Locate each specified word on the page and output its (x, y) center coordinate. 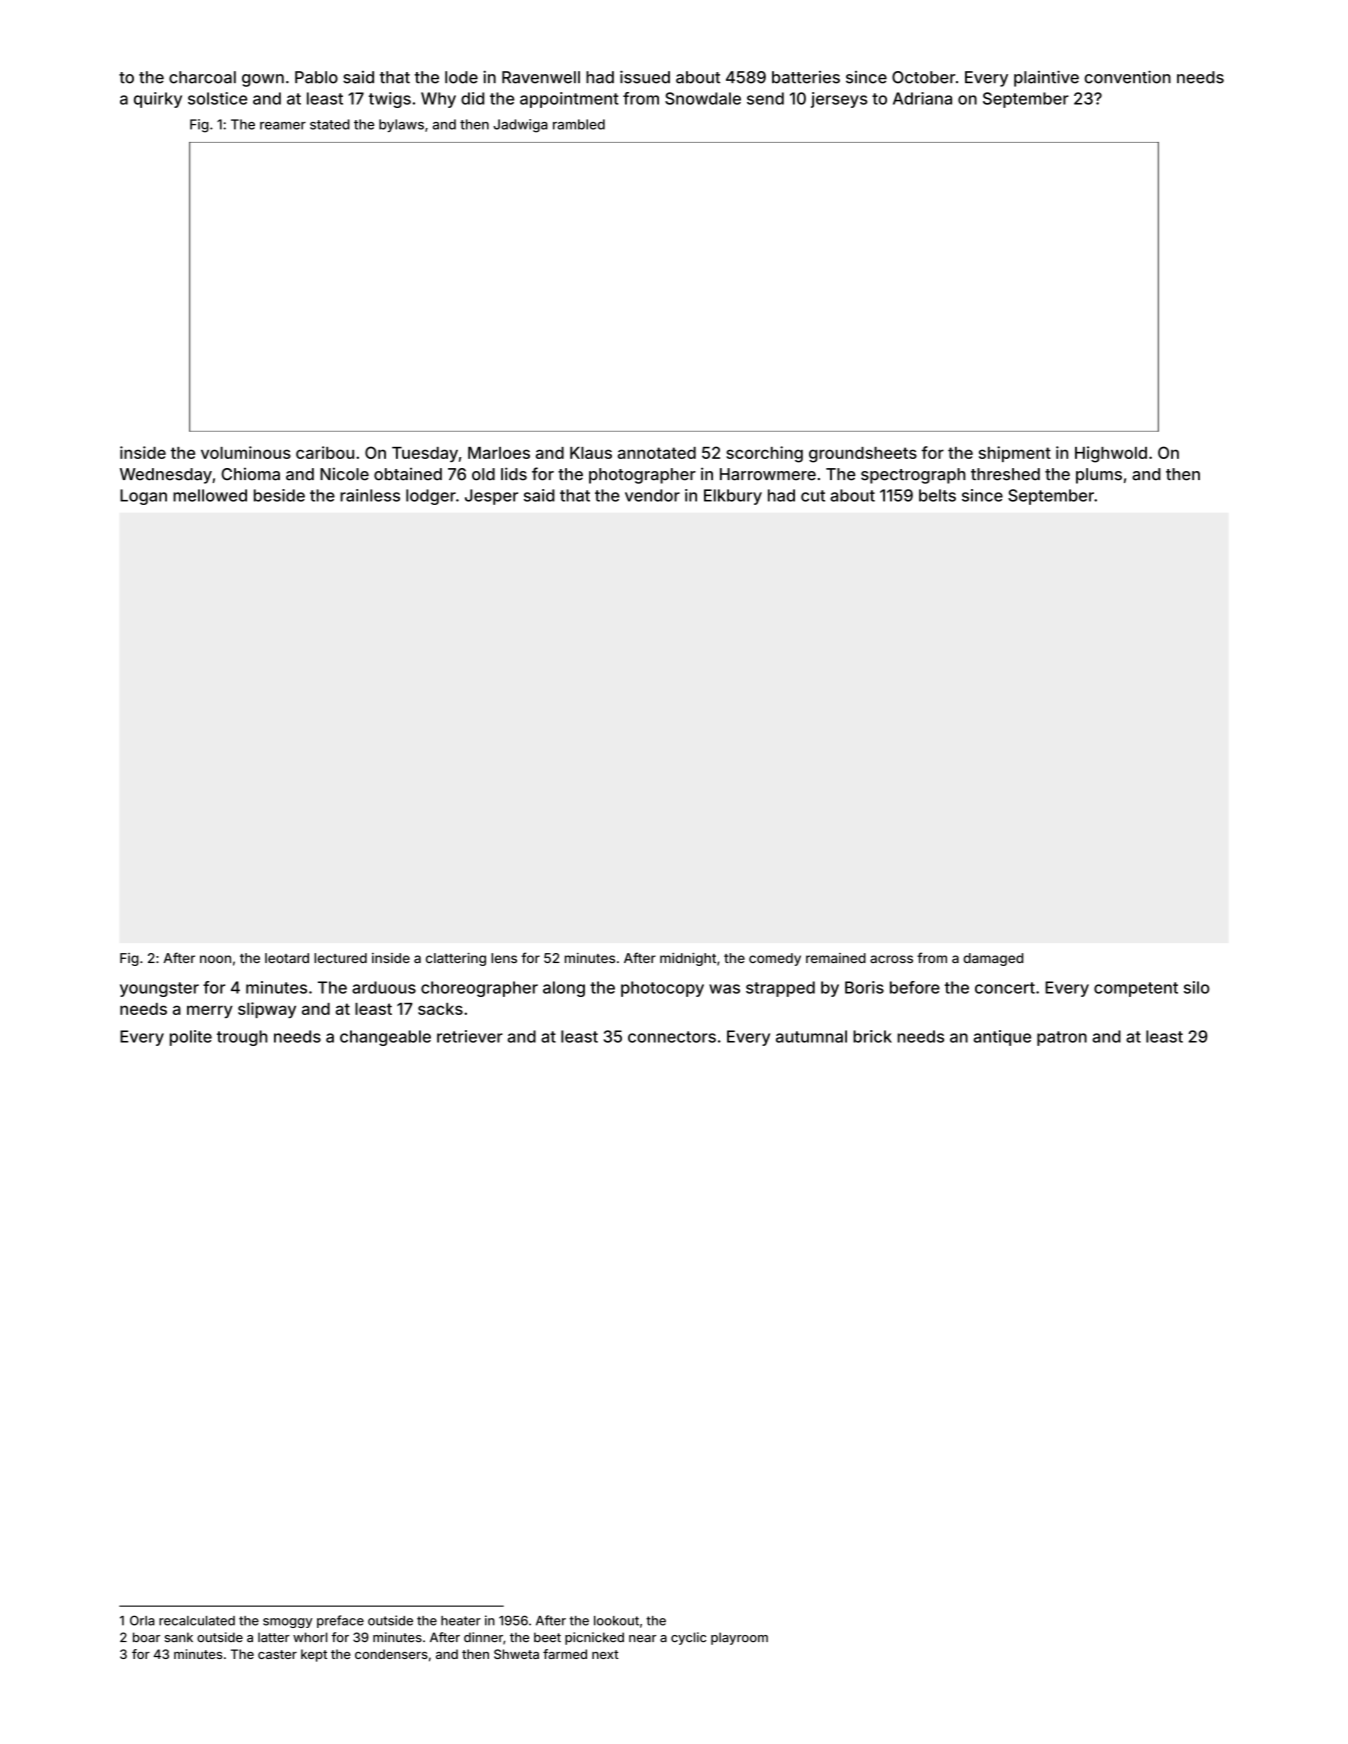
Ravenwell (541, 77)
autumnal (811, 1036)
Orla (142, 1620)
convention (1127, 77)
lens (504, 958)
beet (547, 1637)
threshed (1005, 474)
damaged (993, 959)
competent (1136, 989)
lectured (340, 958)
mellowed (210, 495)
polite (191, 1038)
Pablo (316, 77)
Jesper (491, 497)
